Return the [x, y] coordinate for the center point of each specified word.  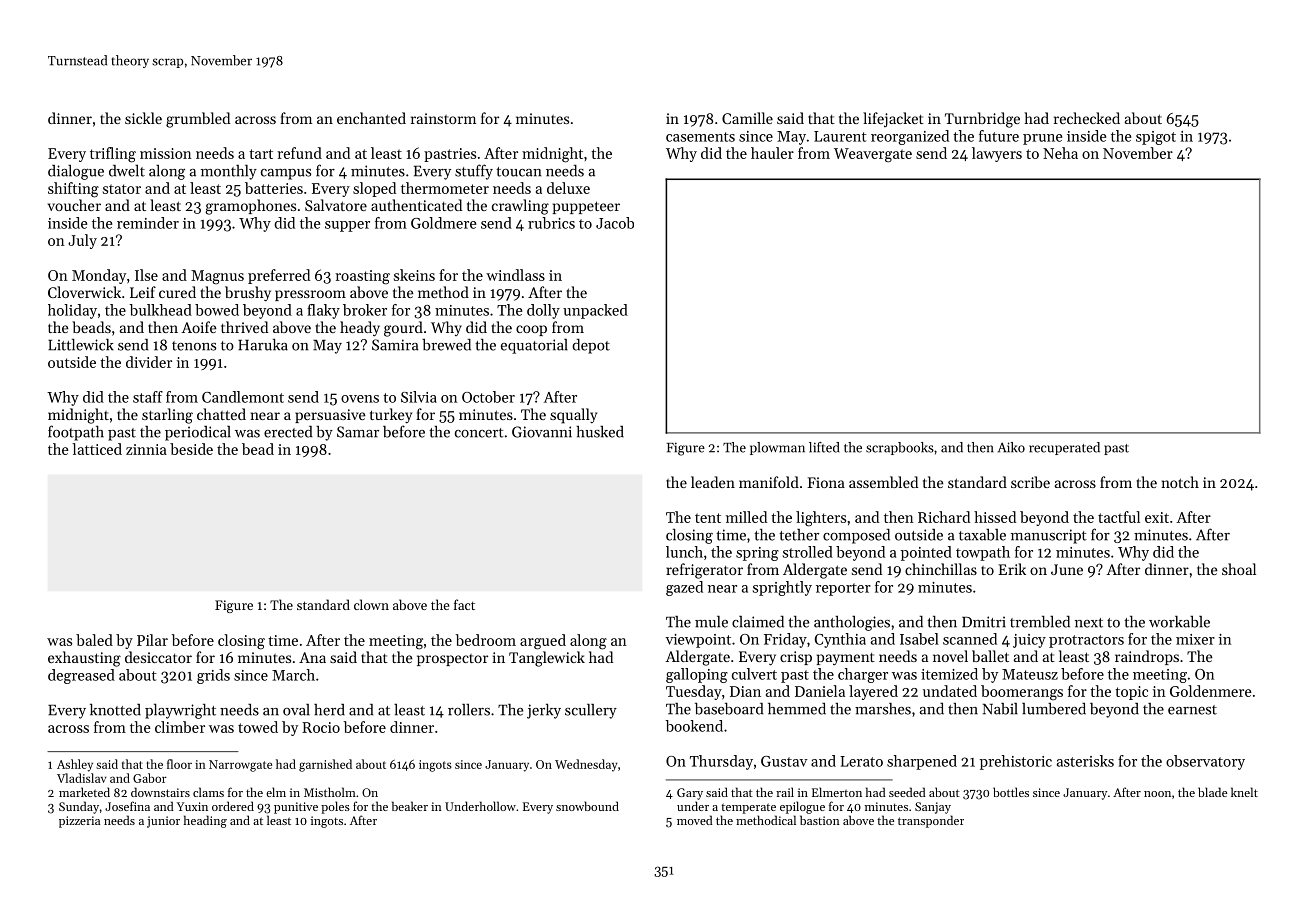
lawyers [997, 154]
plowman [777, 448]
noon [1157, 794]
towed [258, 727]
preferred [279, 276]
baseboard [729, 709]
